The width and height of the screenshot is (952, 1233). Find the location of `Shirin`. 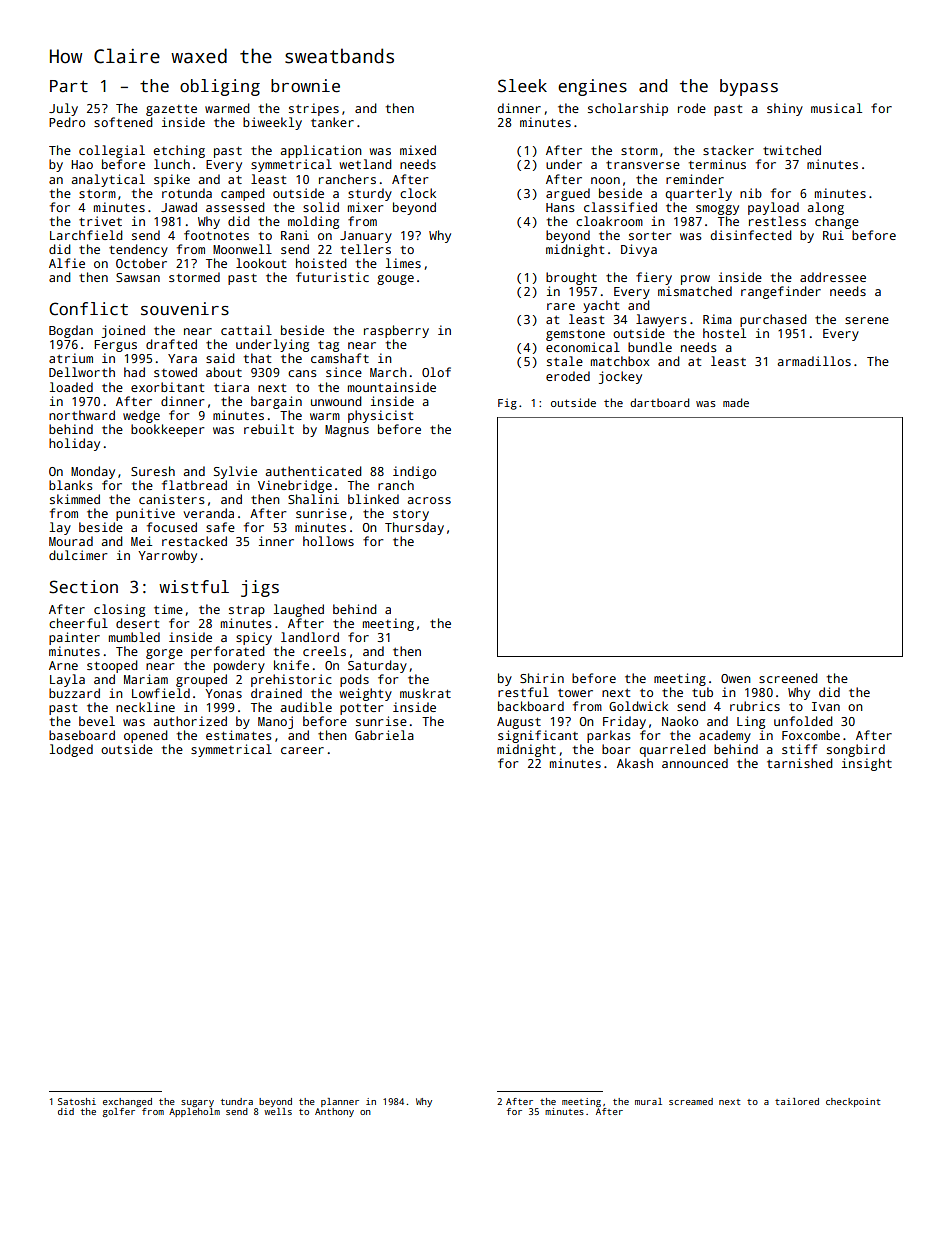

Shirin is located at coordinates (542, 678).
